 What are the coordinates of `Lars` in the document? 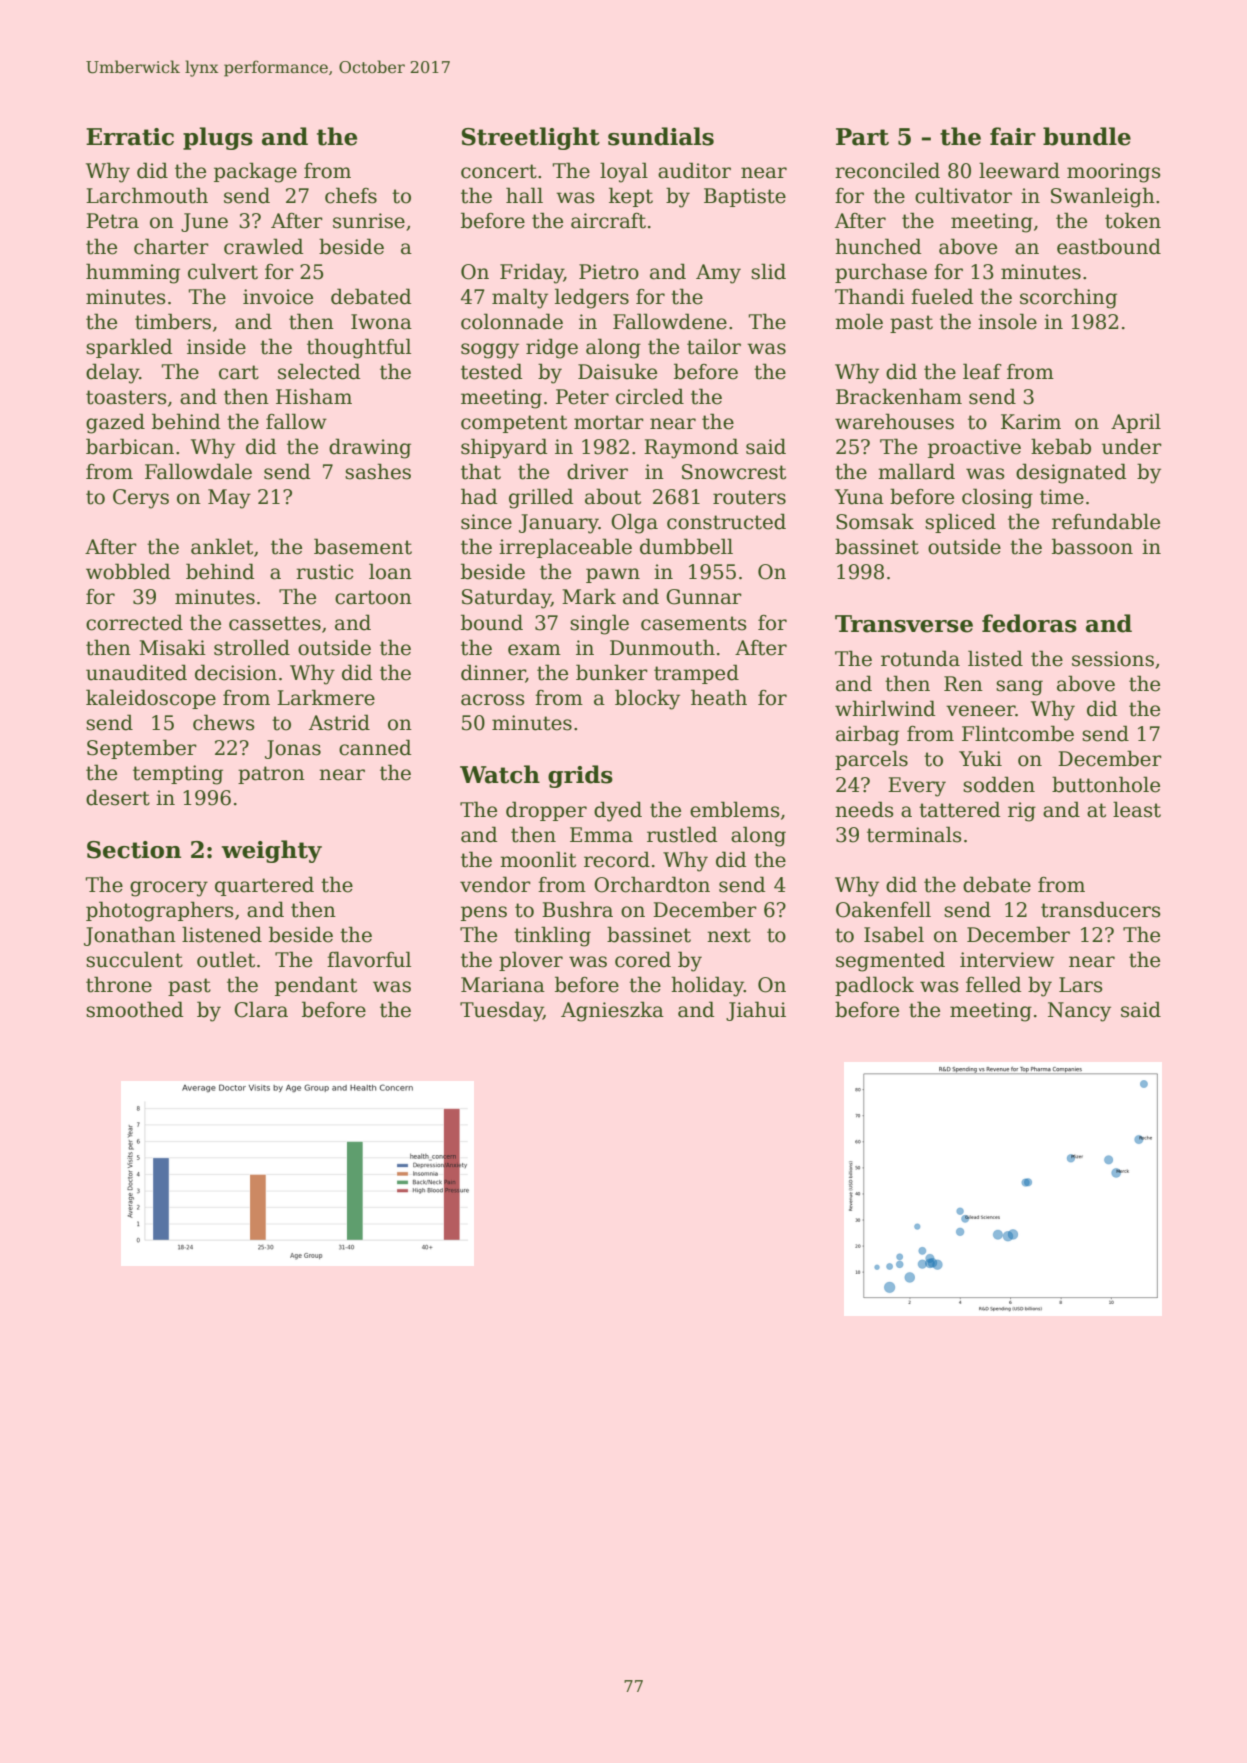 It's located at (1081, 985).
